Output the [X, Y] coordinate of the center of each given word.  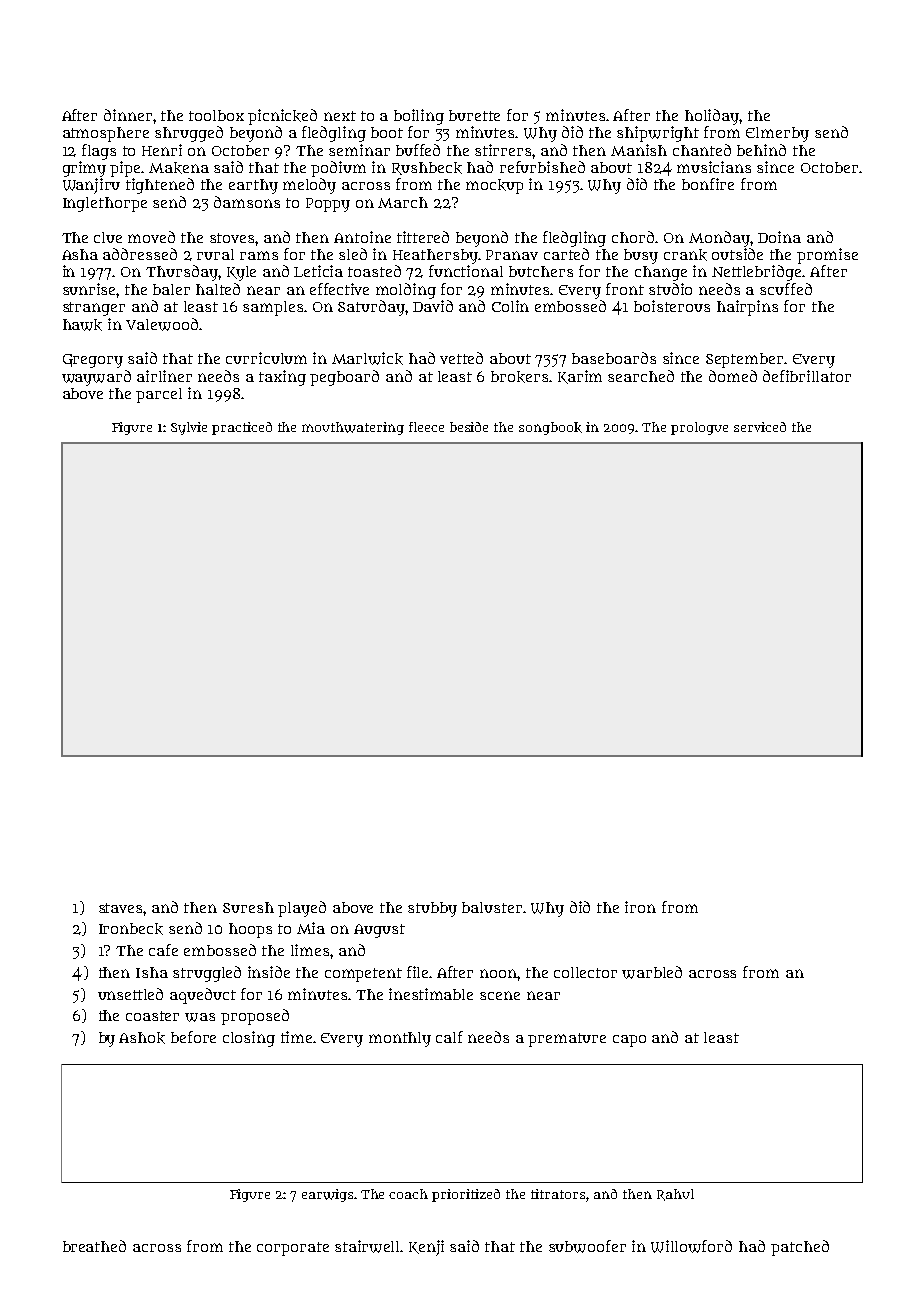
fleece [426, 427]
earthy [253, 186]
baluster [492, 907]
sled [353, 254]
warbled [652, 972]
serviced [760, 427]
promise [827, 256]
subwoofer [587, 1246]
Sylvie [189, 428]
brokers [520, 377]
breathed [94, 1246]
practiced [242, 428]
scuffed [786, 289]
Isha [152, 972]
